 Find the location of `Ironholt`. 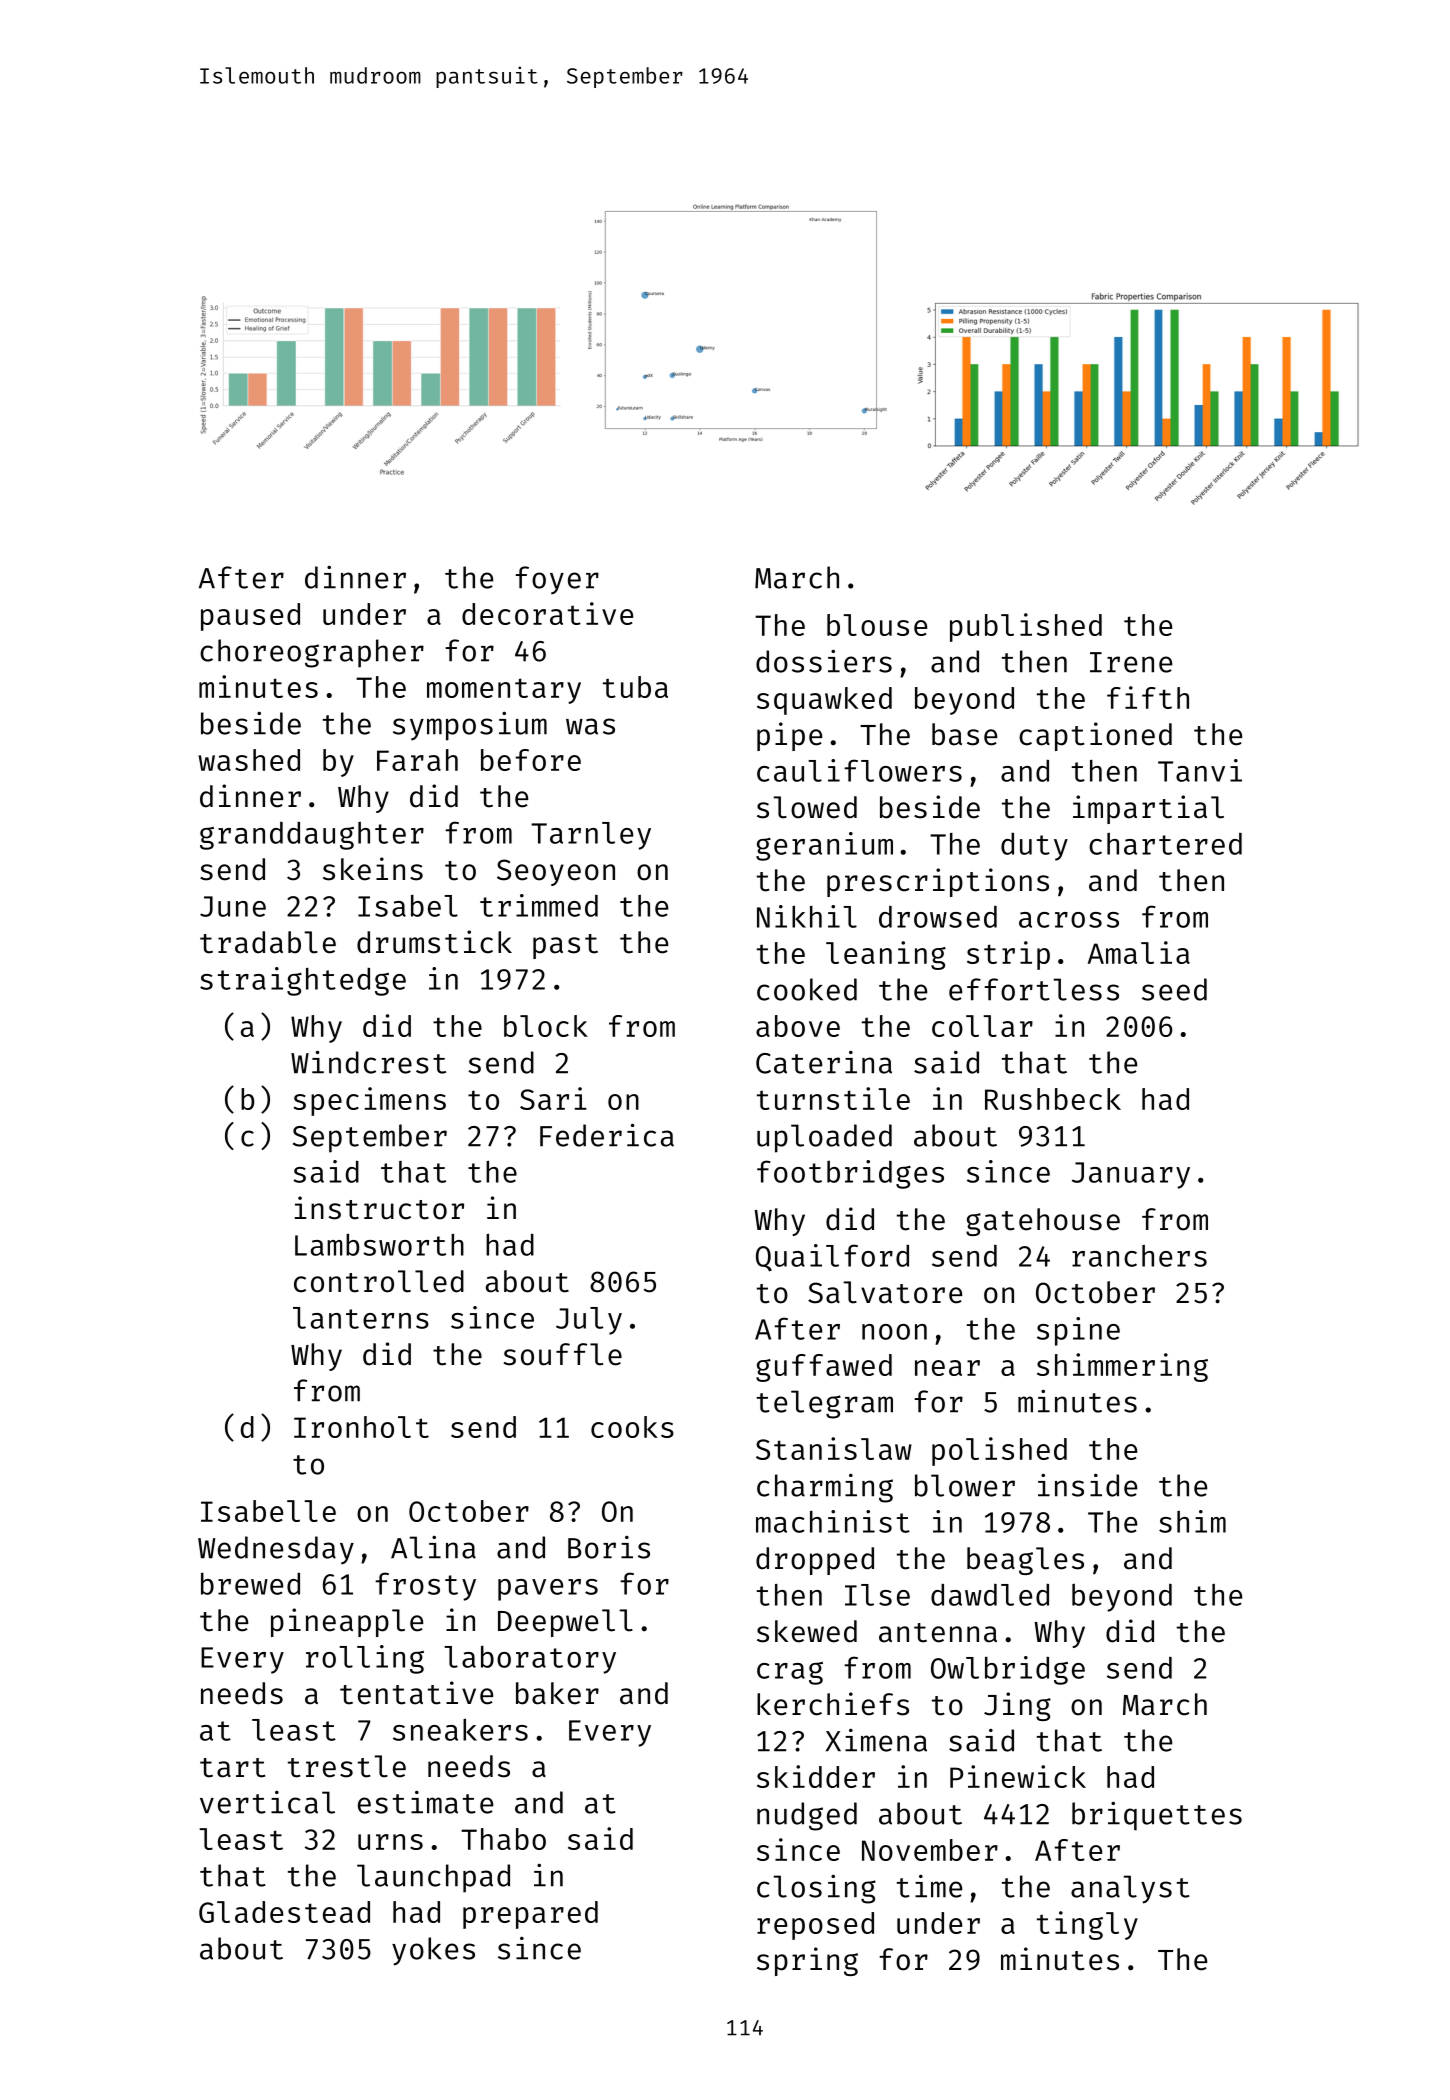

Ironholt is located at coordinates (361, 1427).
